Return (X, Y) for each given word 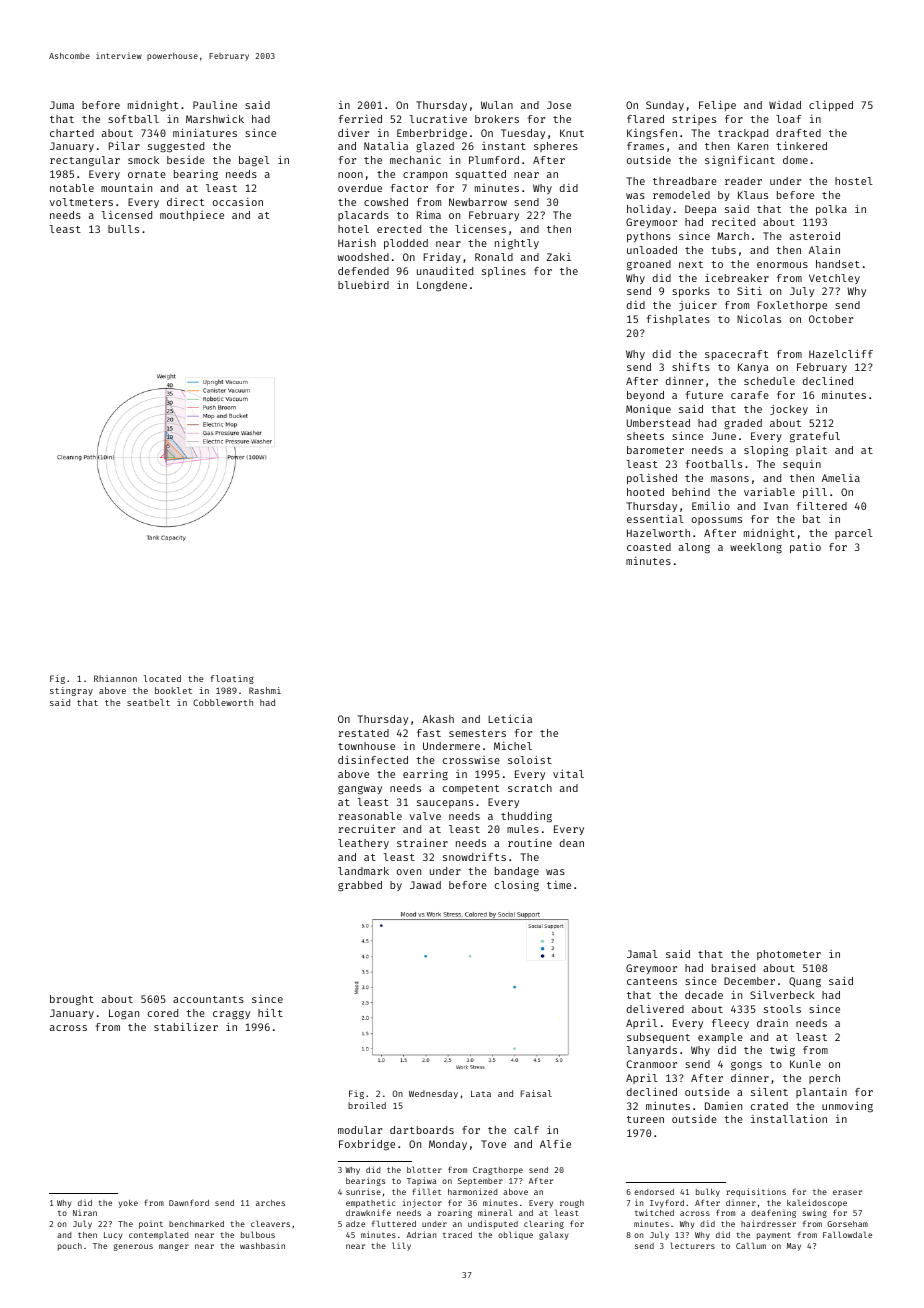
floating (232, 679)
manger (174, 1247)
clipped (831, 106)
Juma (62, 105)
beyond (645, 396)
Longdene (442, 286)
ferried (360, 119)
